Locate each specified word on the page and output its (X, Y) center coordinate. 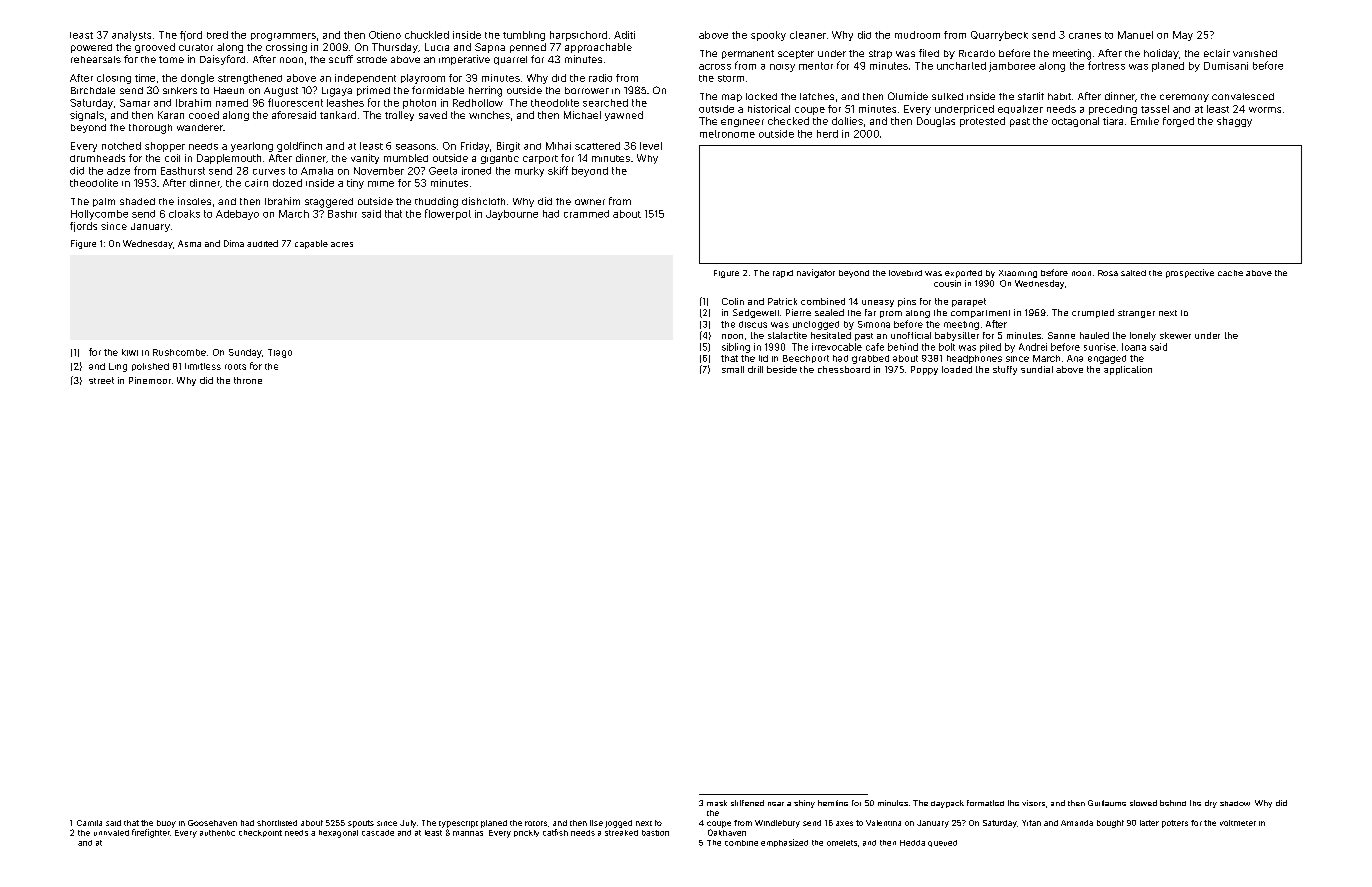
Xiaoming (1018, 274)
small (733, 369)
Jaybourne (512, 215)
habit (1059, 96)
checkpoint (260, 833)
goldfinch (299, 147)
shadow (1235, 803)
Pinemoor (150, 380)
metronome (727, 134)
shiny (804, 804)
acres (342, 244)
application (1128, 370)
